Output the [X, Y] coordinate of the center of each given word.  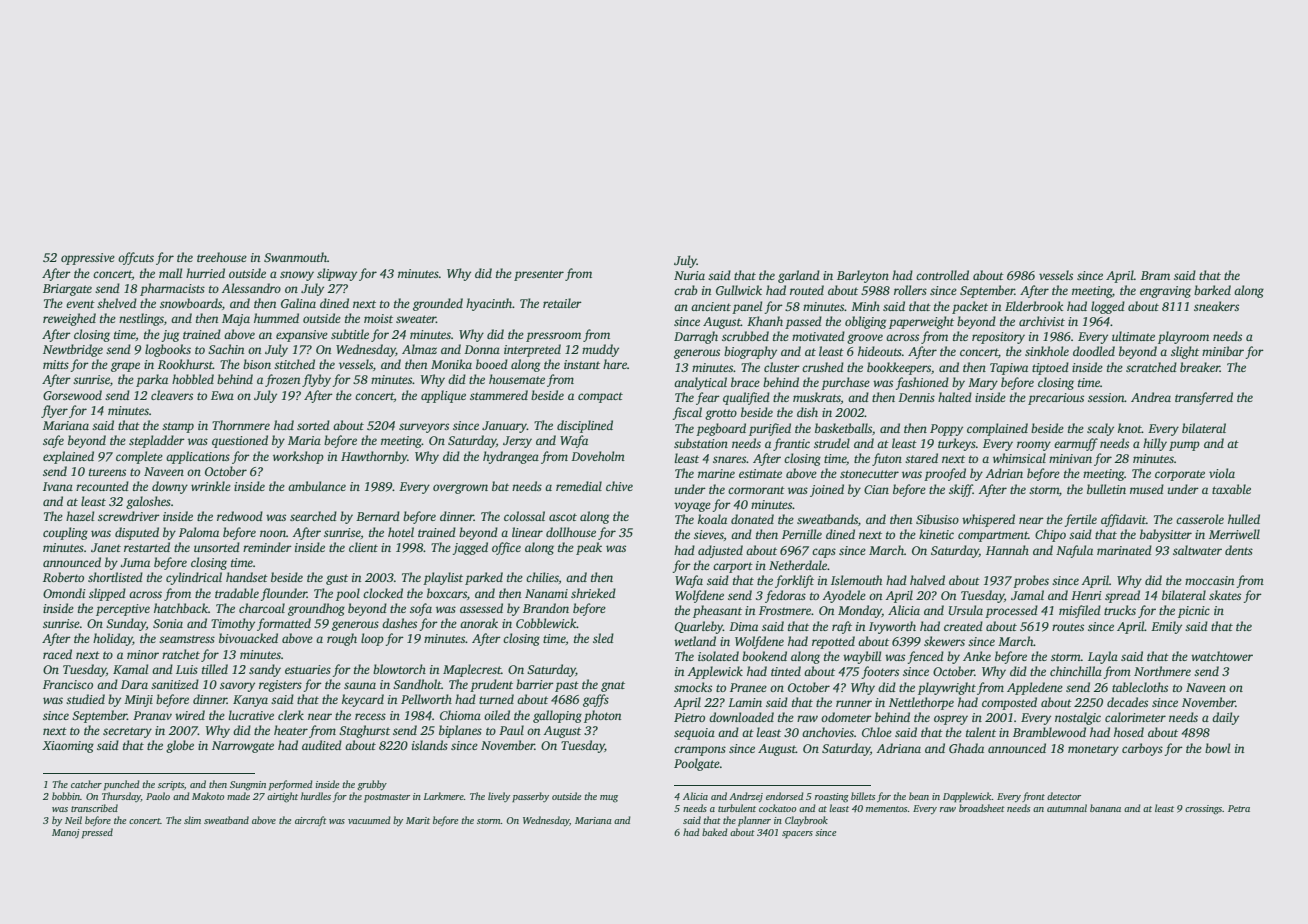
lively [499, 797]
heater [291, 730]
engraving [1165, 292]
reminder [267, 547]
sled [603, 638]
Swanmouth [295, 257]
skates [1225, 595]
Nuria [689, 275]
